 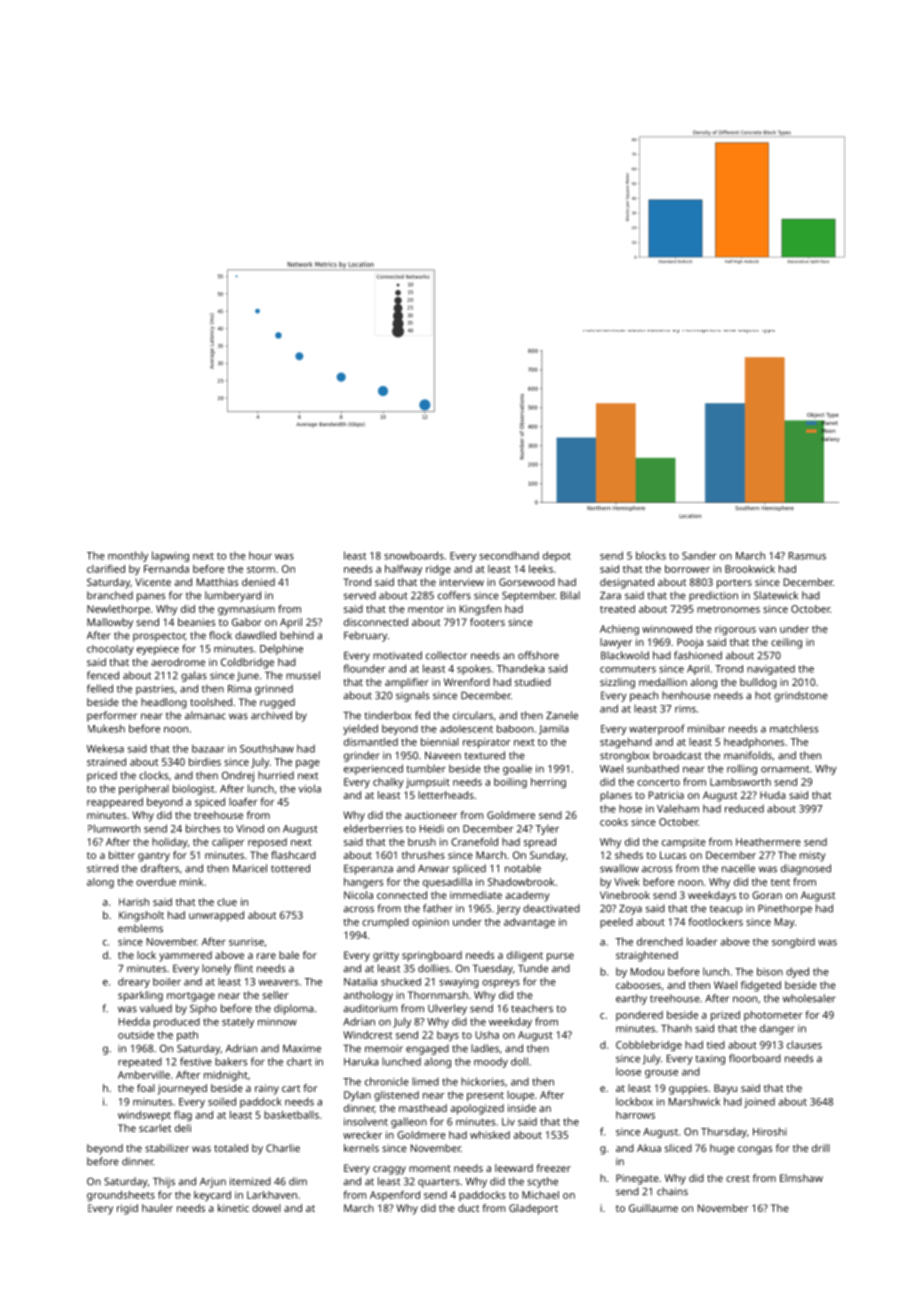 What do you see at coordinates (205, 715) in the document?
I see `almanac` at bounding box center [205, 715].
